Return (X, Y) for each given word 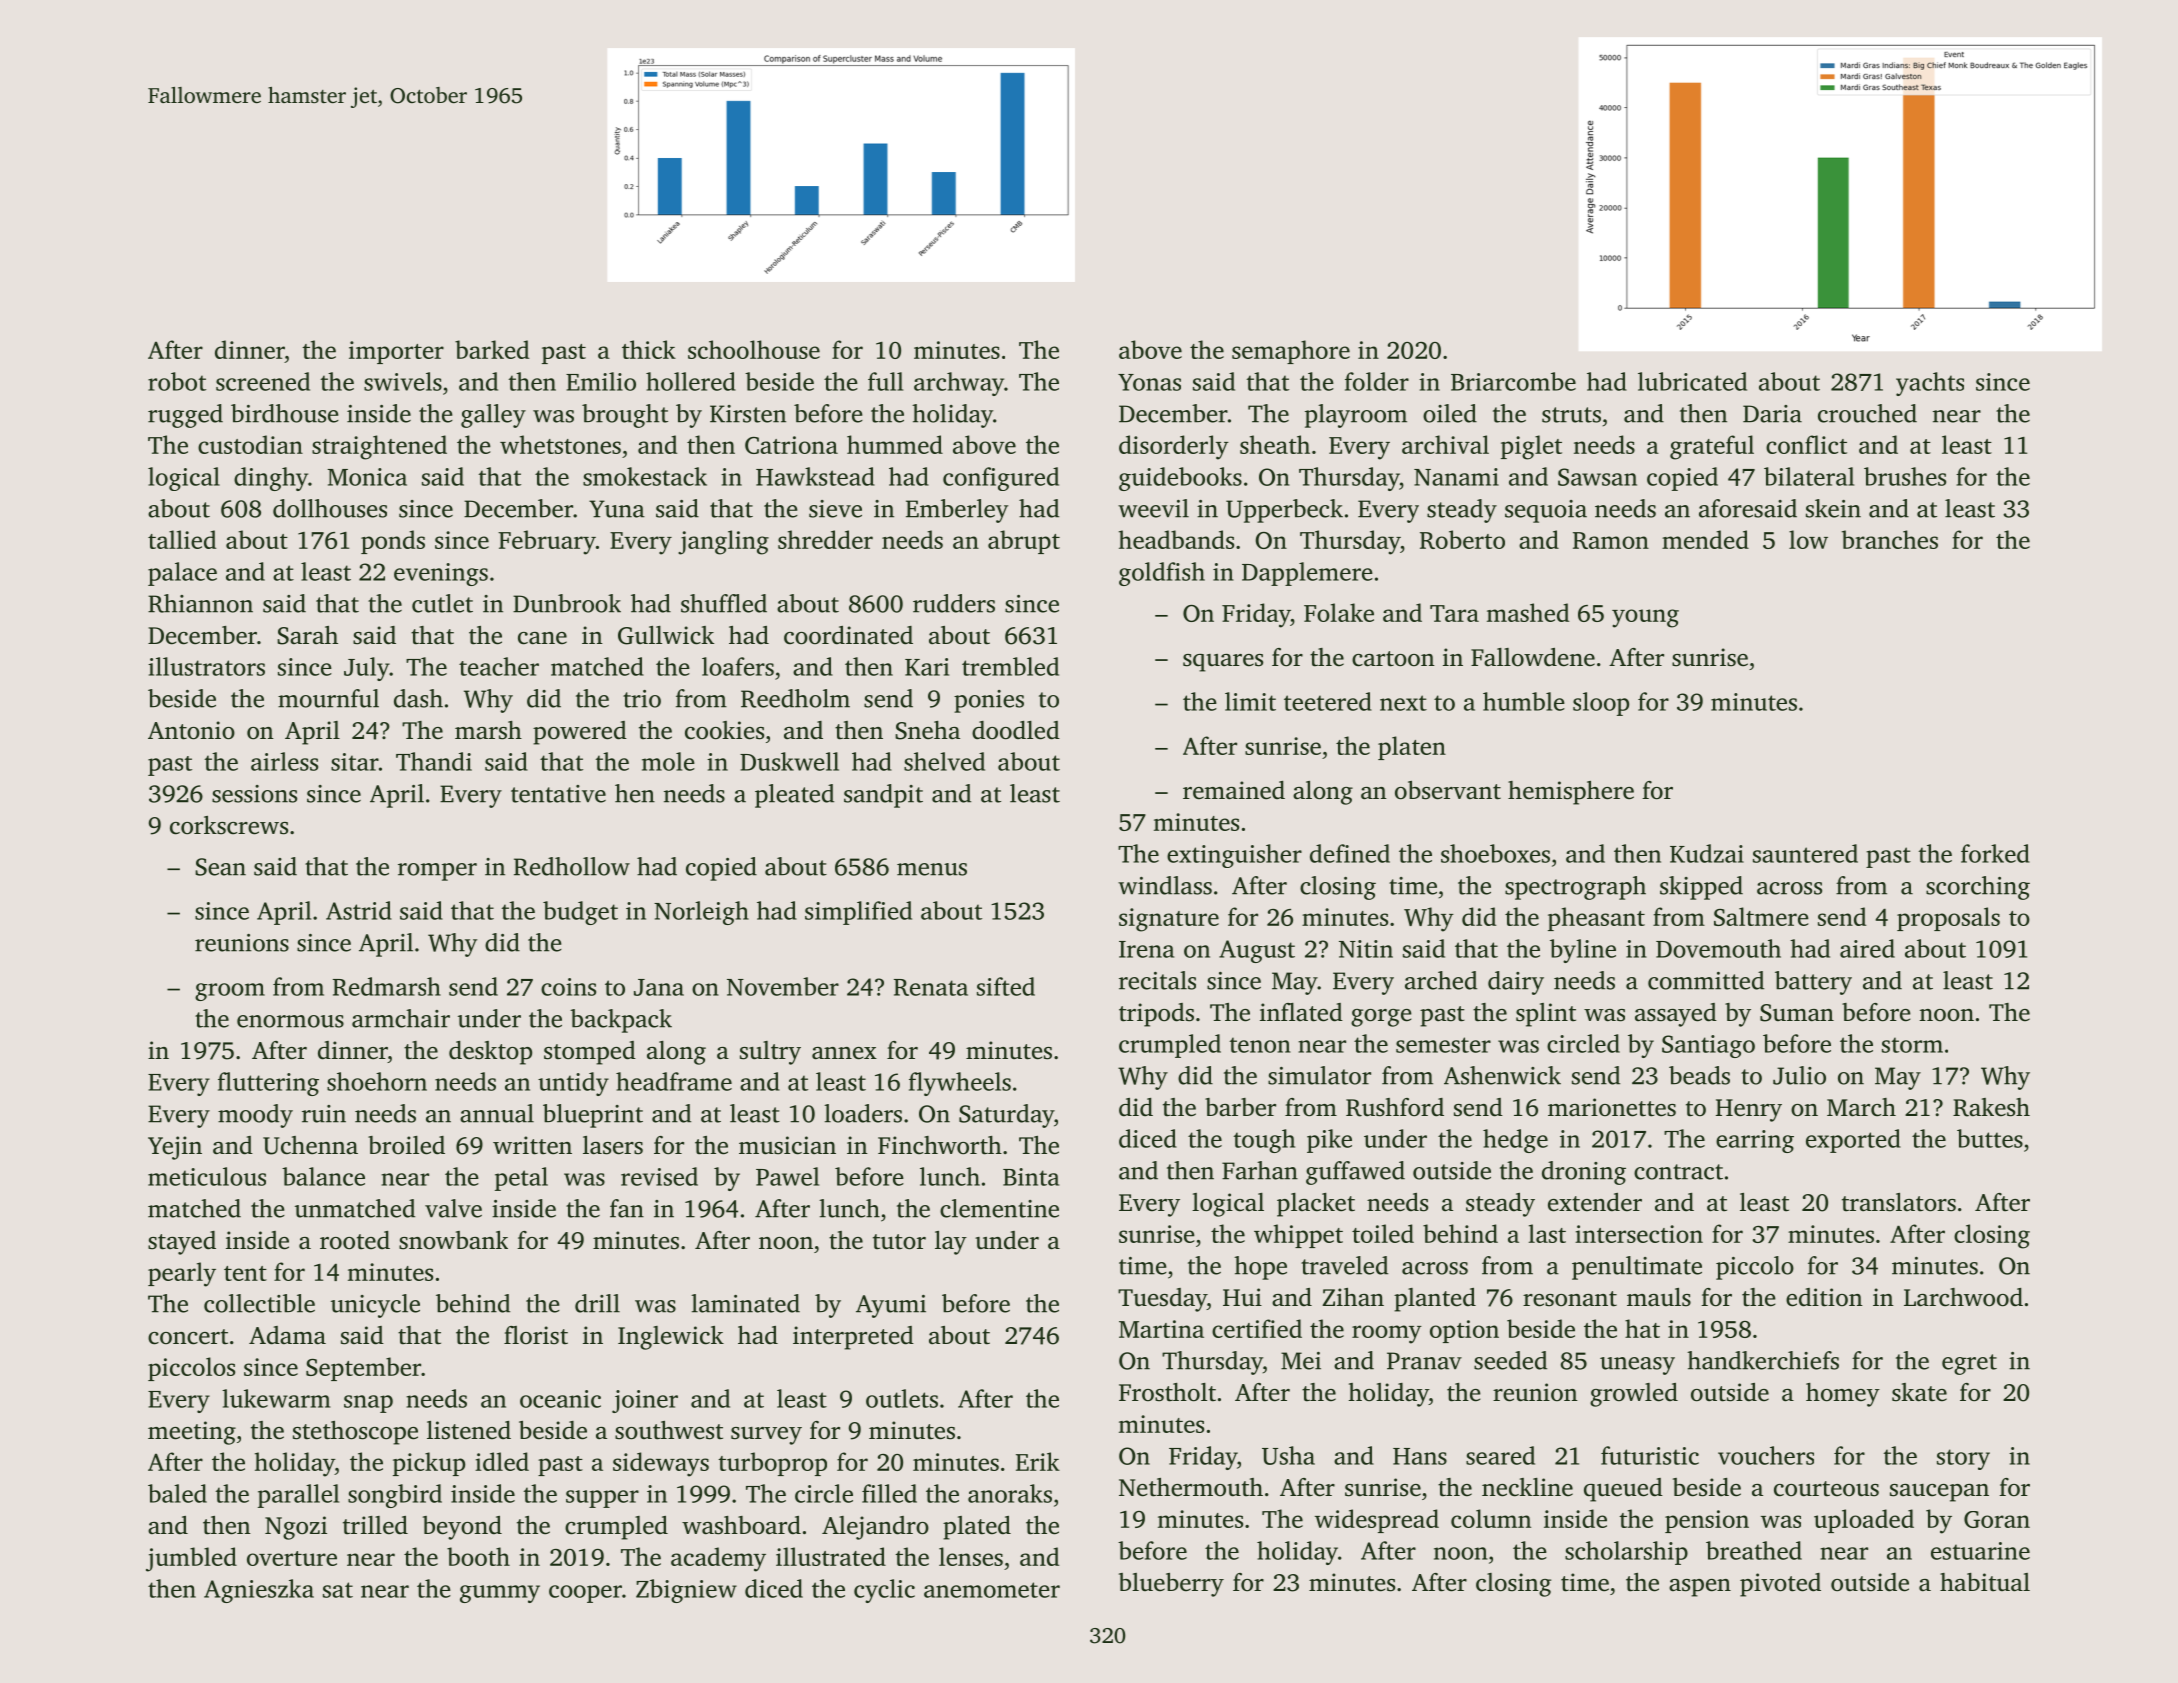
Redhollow (572, 866)
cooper (585, 1594)
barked (492, 349)
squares (1223, 663)
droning (1584, 1173)
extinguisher (1234, 856)
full (885, 381)
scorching (1978, 888)
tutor (899, 1242)
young (1645, 618)
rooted (355, 1240)
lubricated (1692, 381)
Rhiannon (200, 603)
